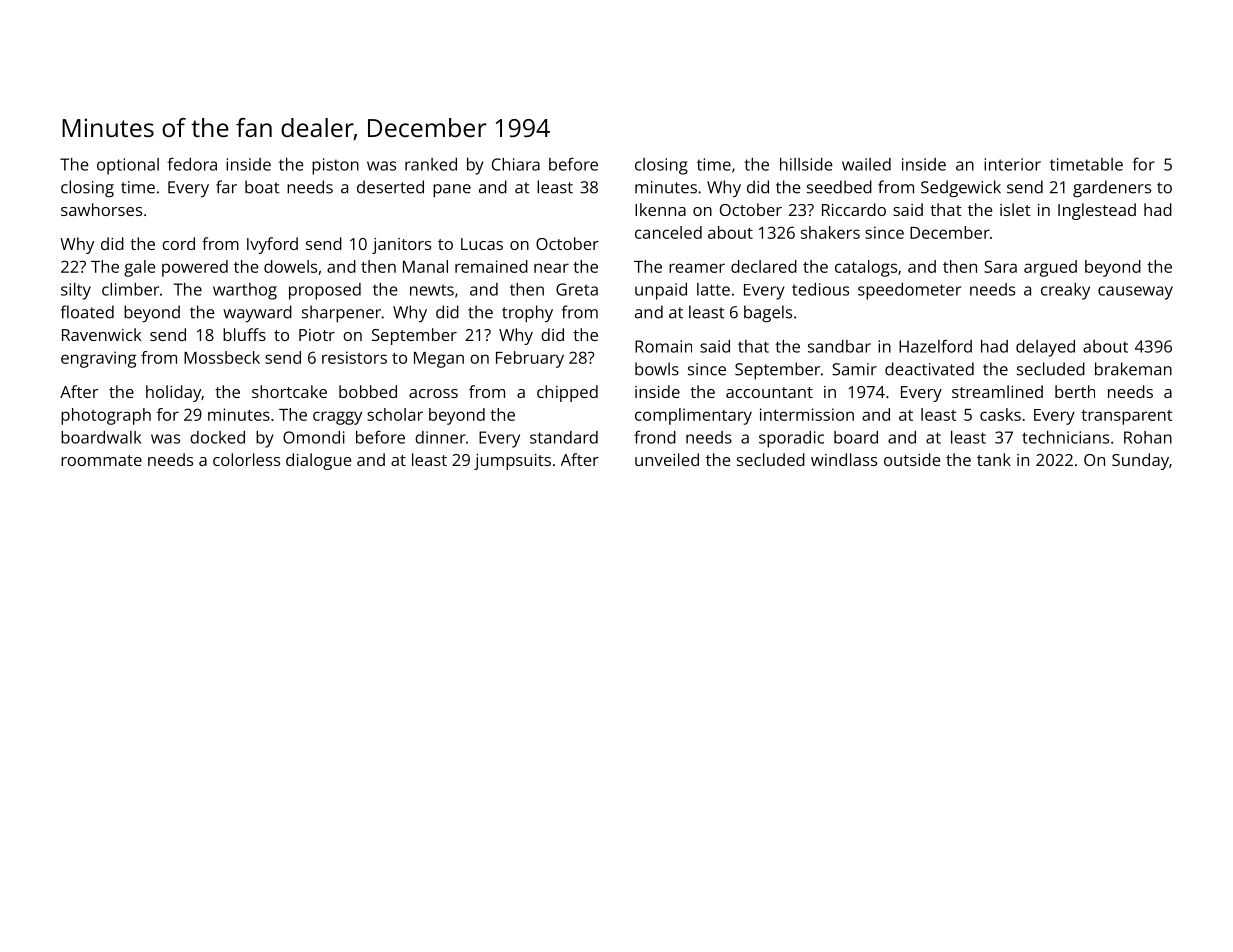  Describe the element at coordinates (527, 314) in the screenshot. I see `trophy` at that location.
